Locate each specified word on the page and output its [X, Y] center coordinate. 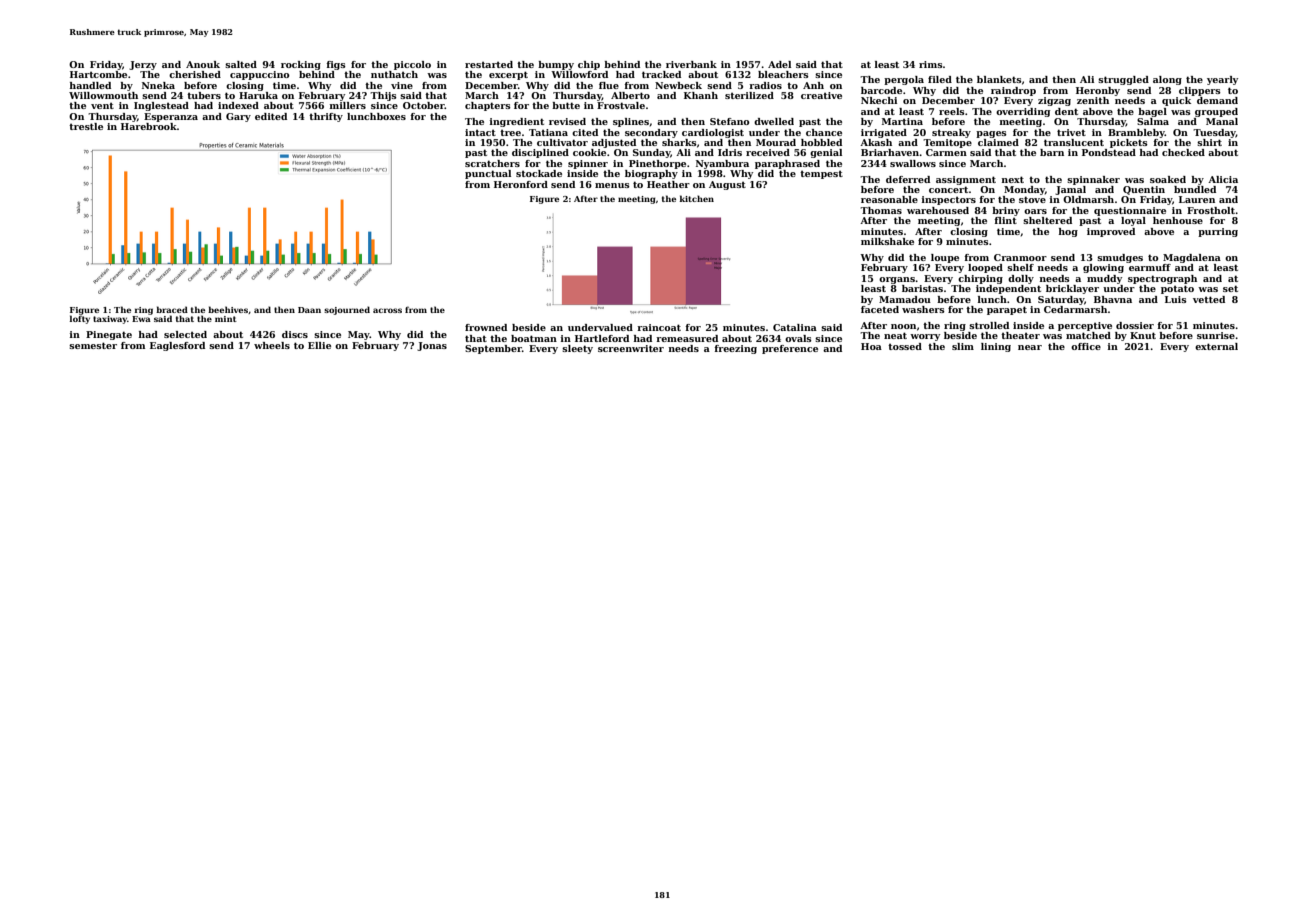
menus [612, 185]
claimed [998, 142]
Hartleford [602, 338]
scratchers [492, 163]
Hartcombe [98, 74]
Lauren [1197, 199]
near [1030, 347]
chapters [488, 106]
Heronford [521, 184]
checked [1183, 152]
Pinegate [109, 335]
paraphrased [787, 164]
